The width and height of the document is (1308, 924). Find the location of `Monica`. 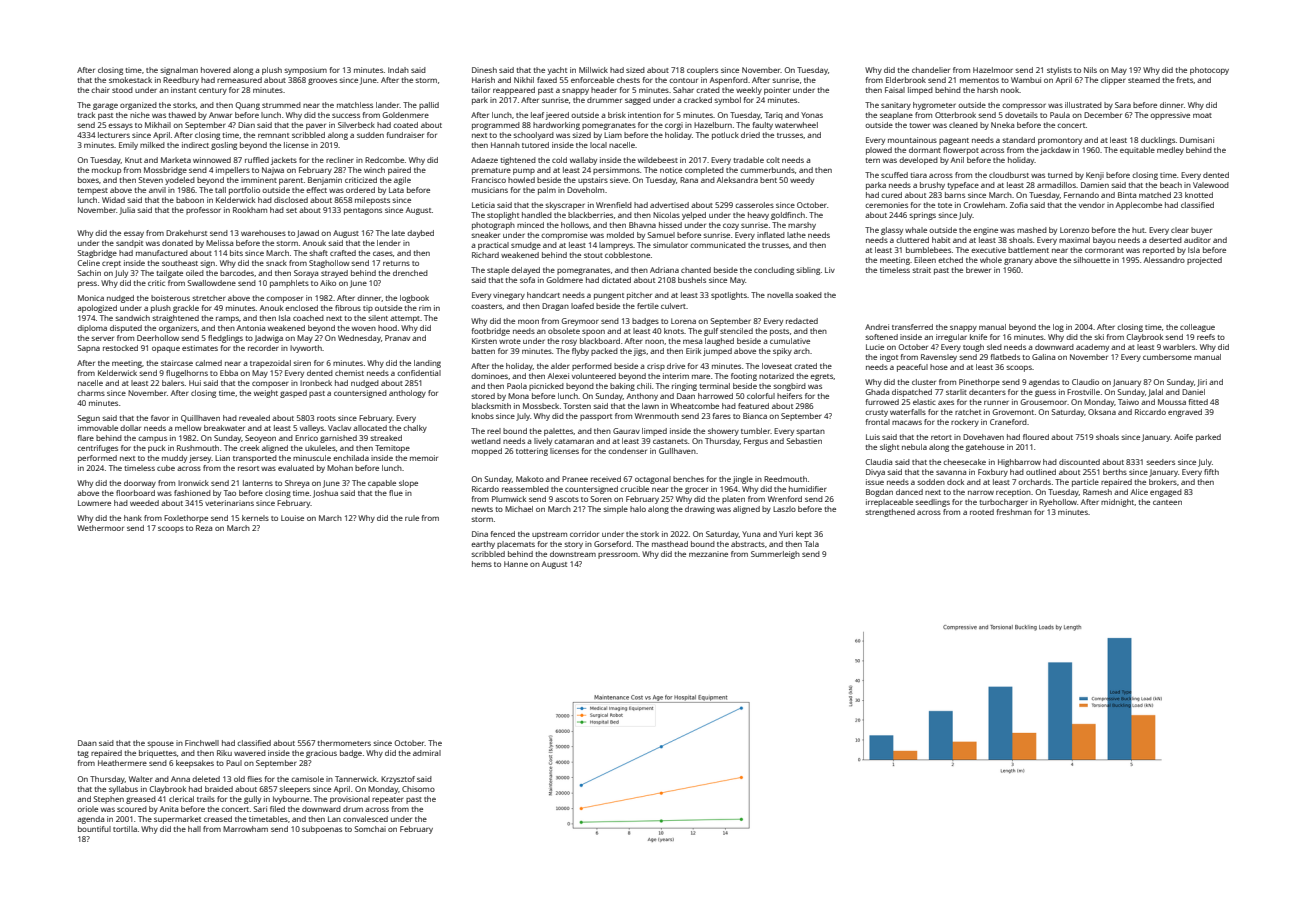

Monica is located at coordinates (91, 298).
